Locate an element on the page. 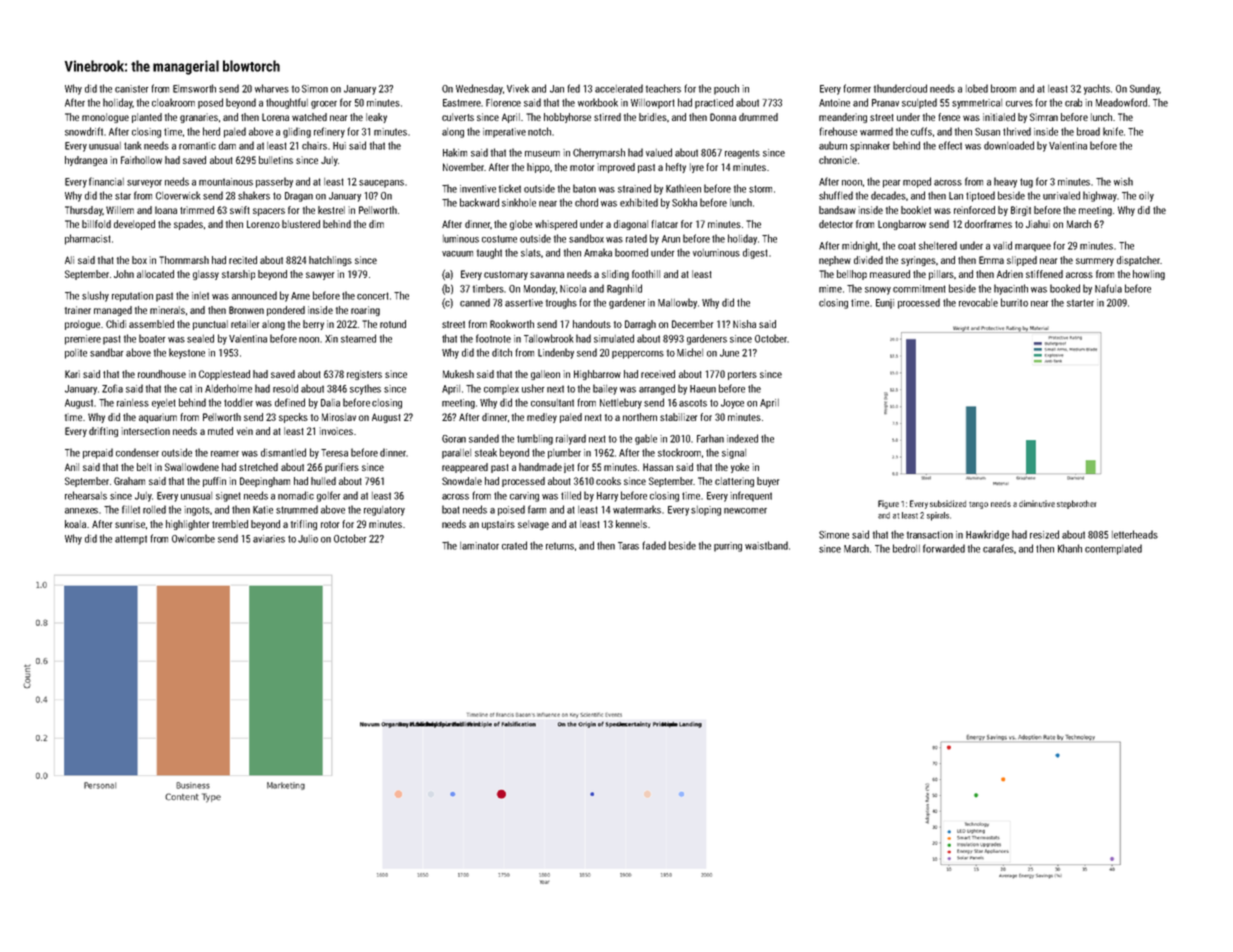 The width and height of the document is (1233, 952). laminator is located at coordinates (479, 546).
